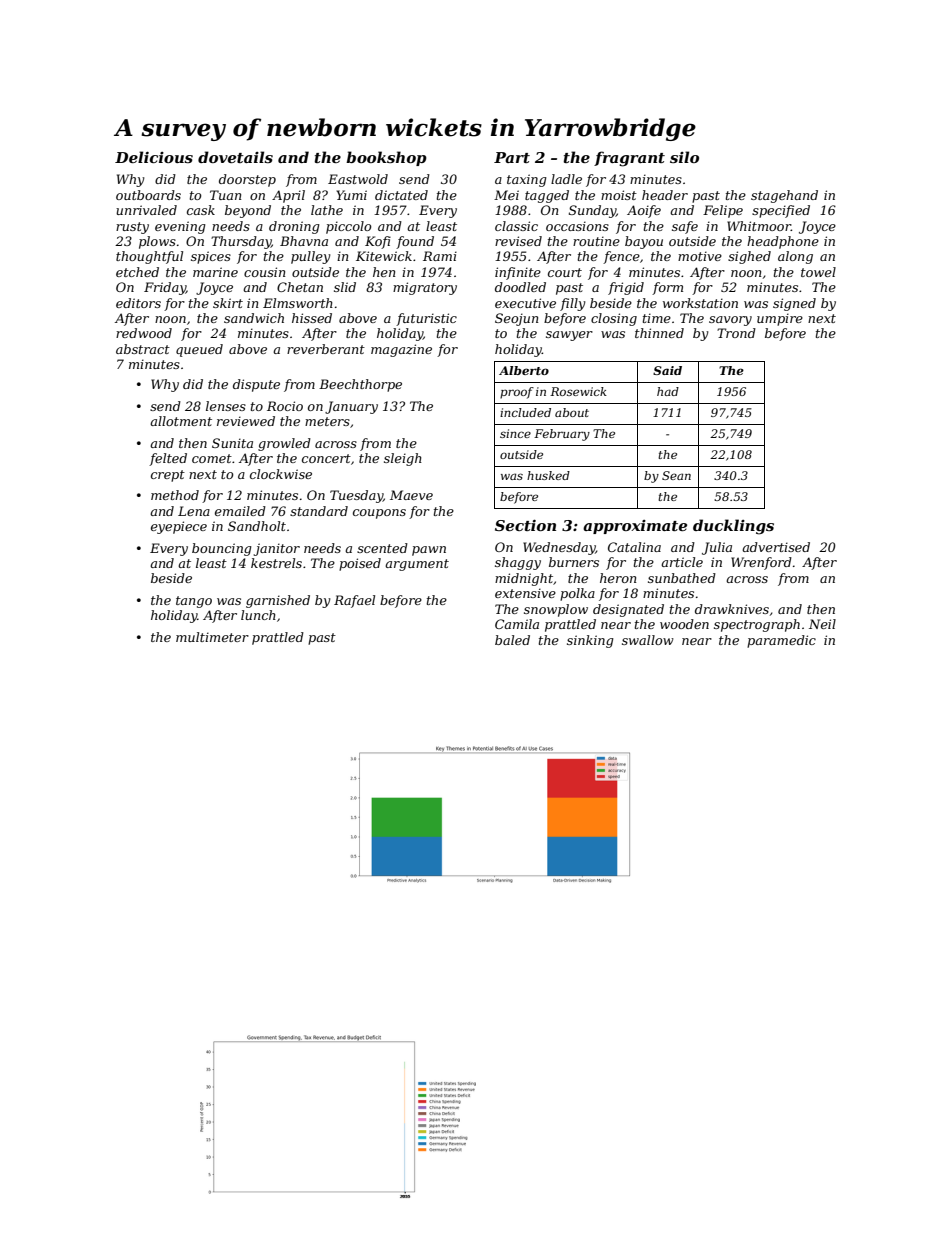 Image resolution: width=952 pixels, height=1233 pixels. I want to click on bouncing, so click(222, 549).
